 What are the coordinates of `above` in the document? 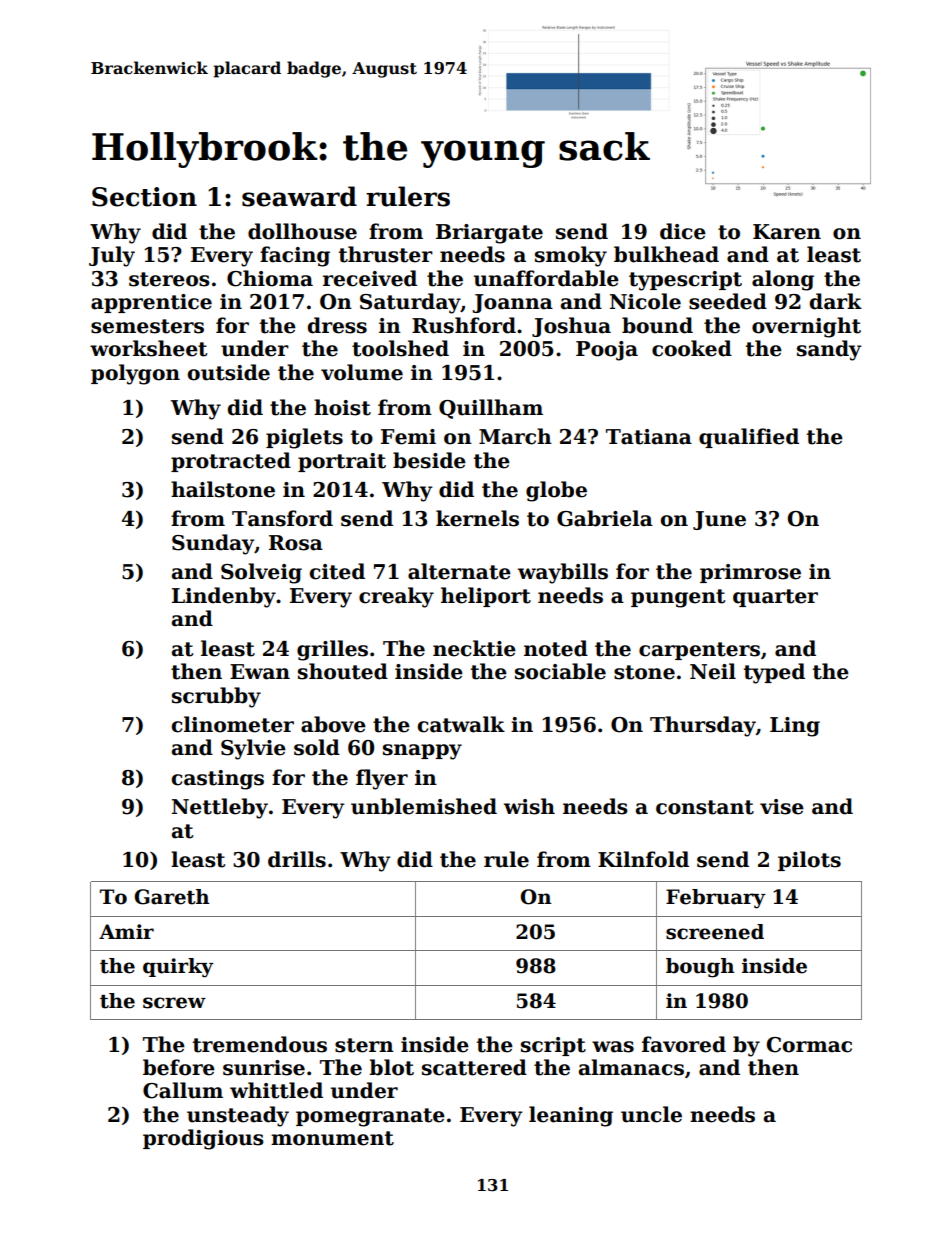 It's located at (333, 724).
